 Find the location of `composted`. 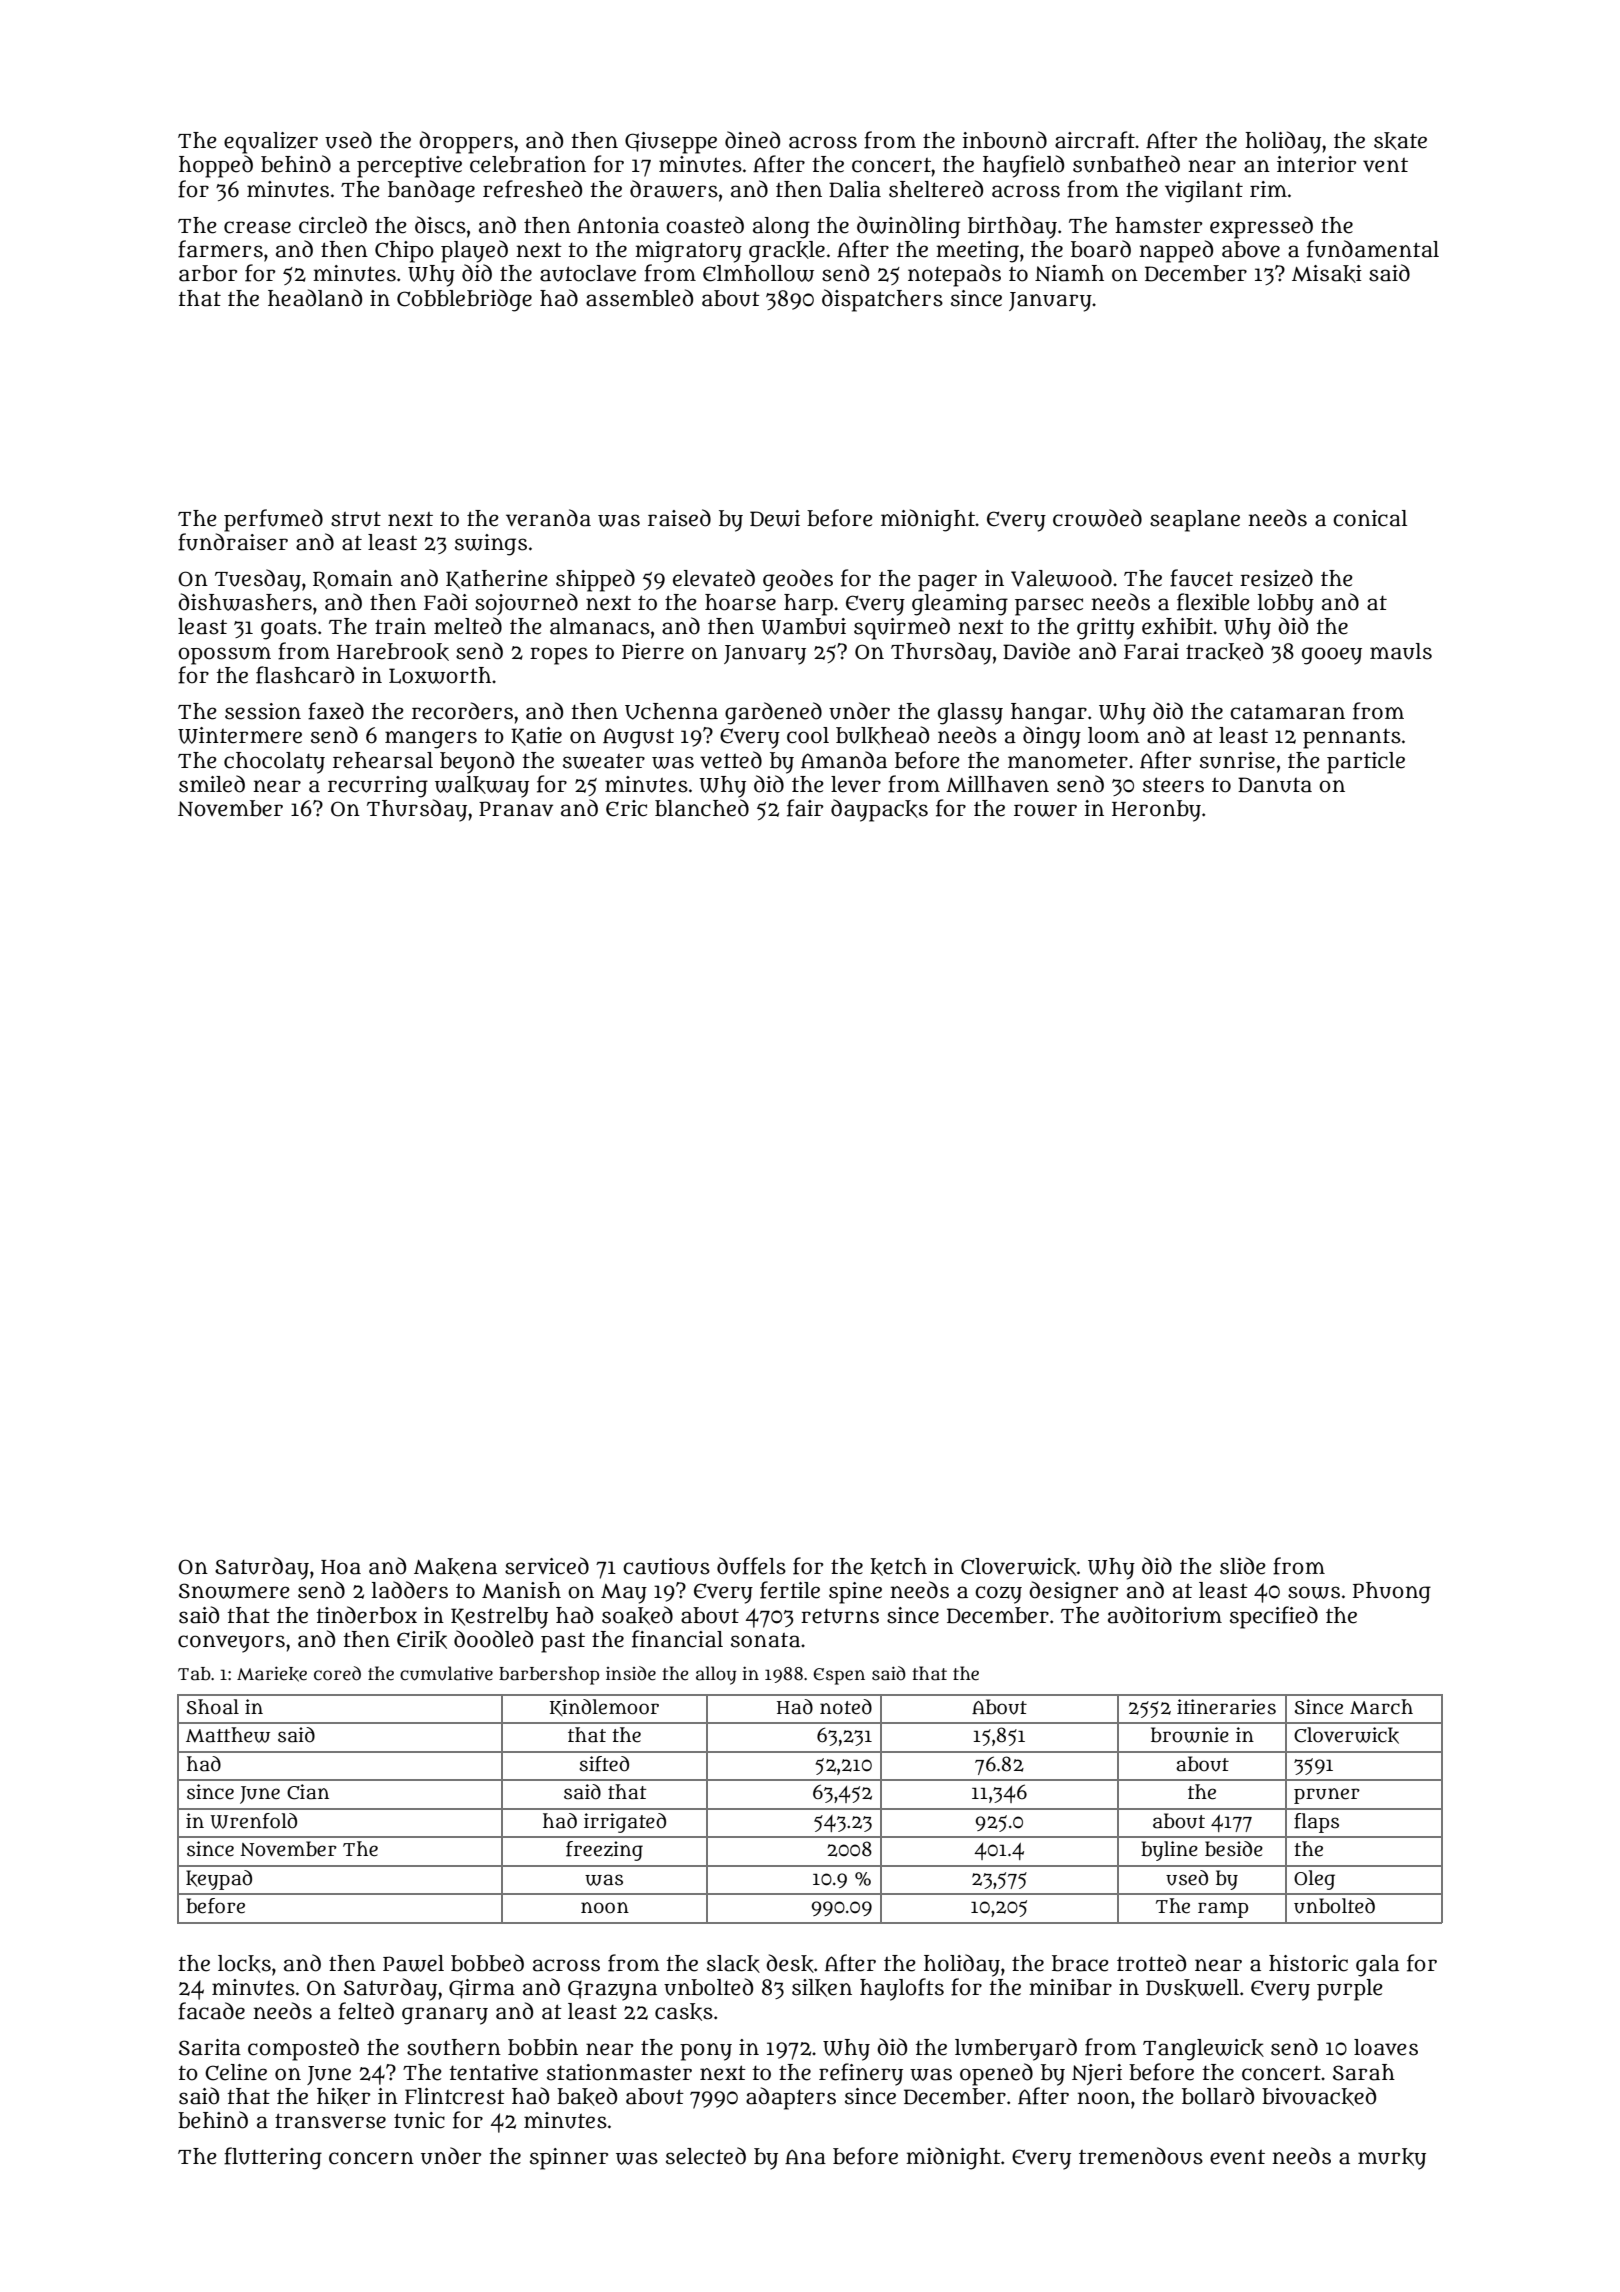

composted is located at coordinates (303, 2049).
